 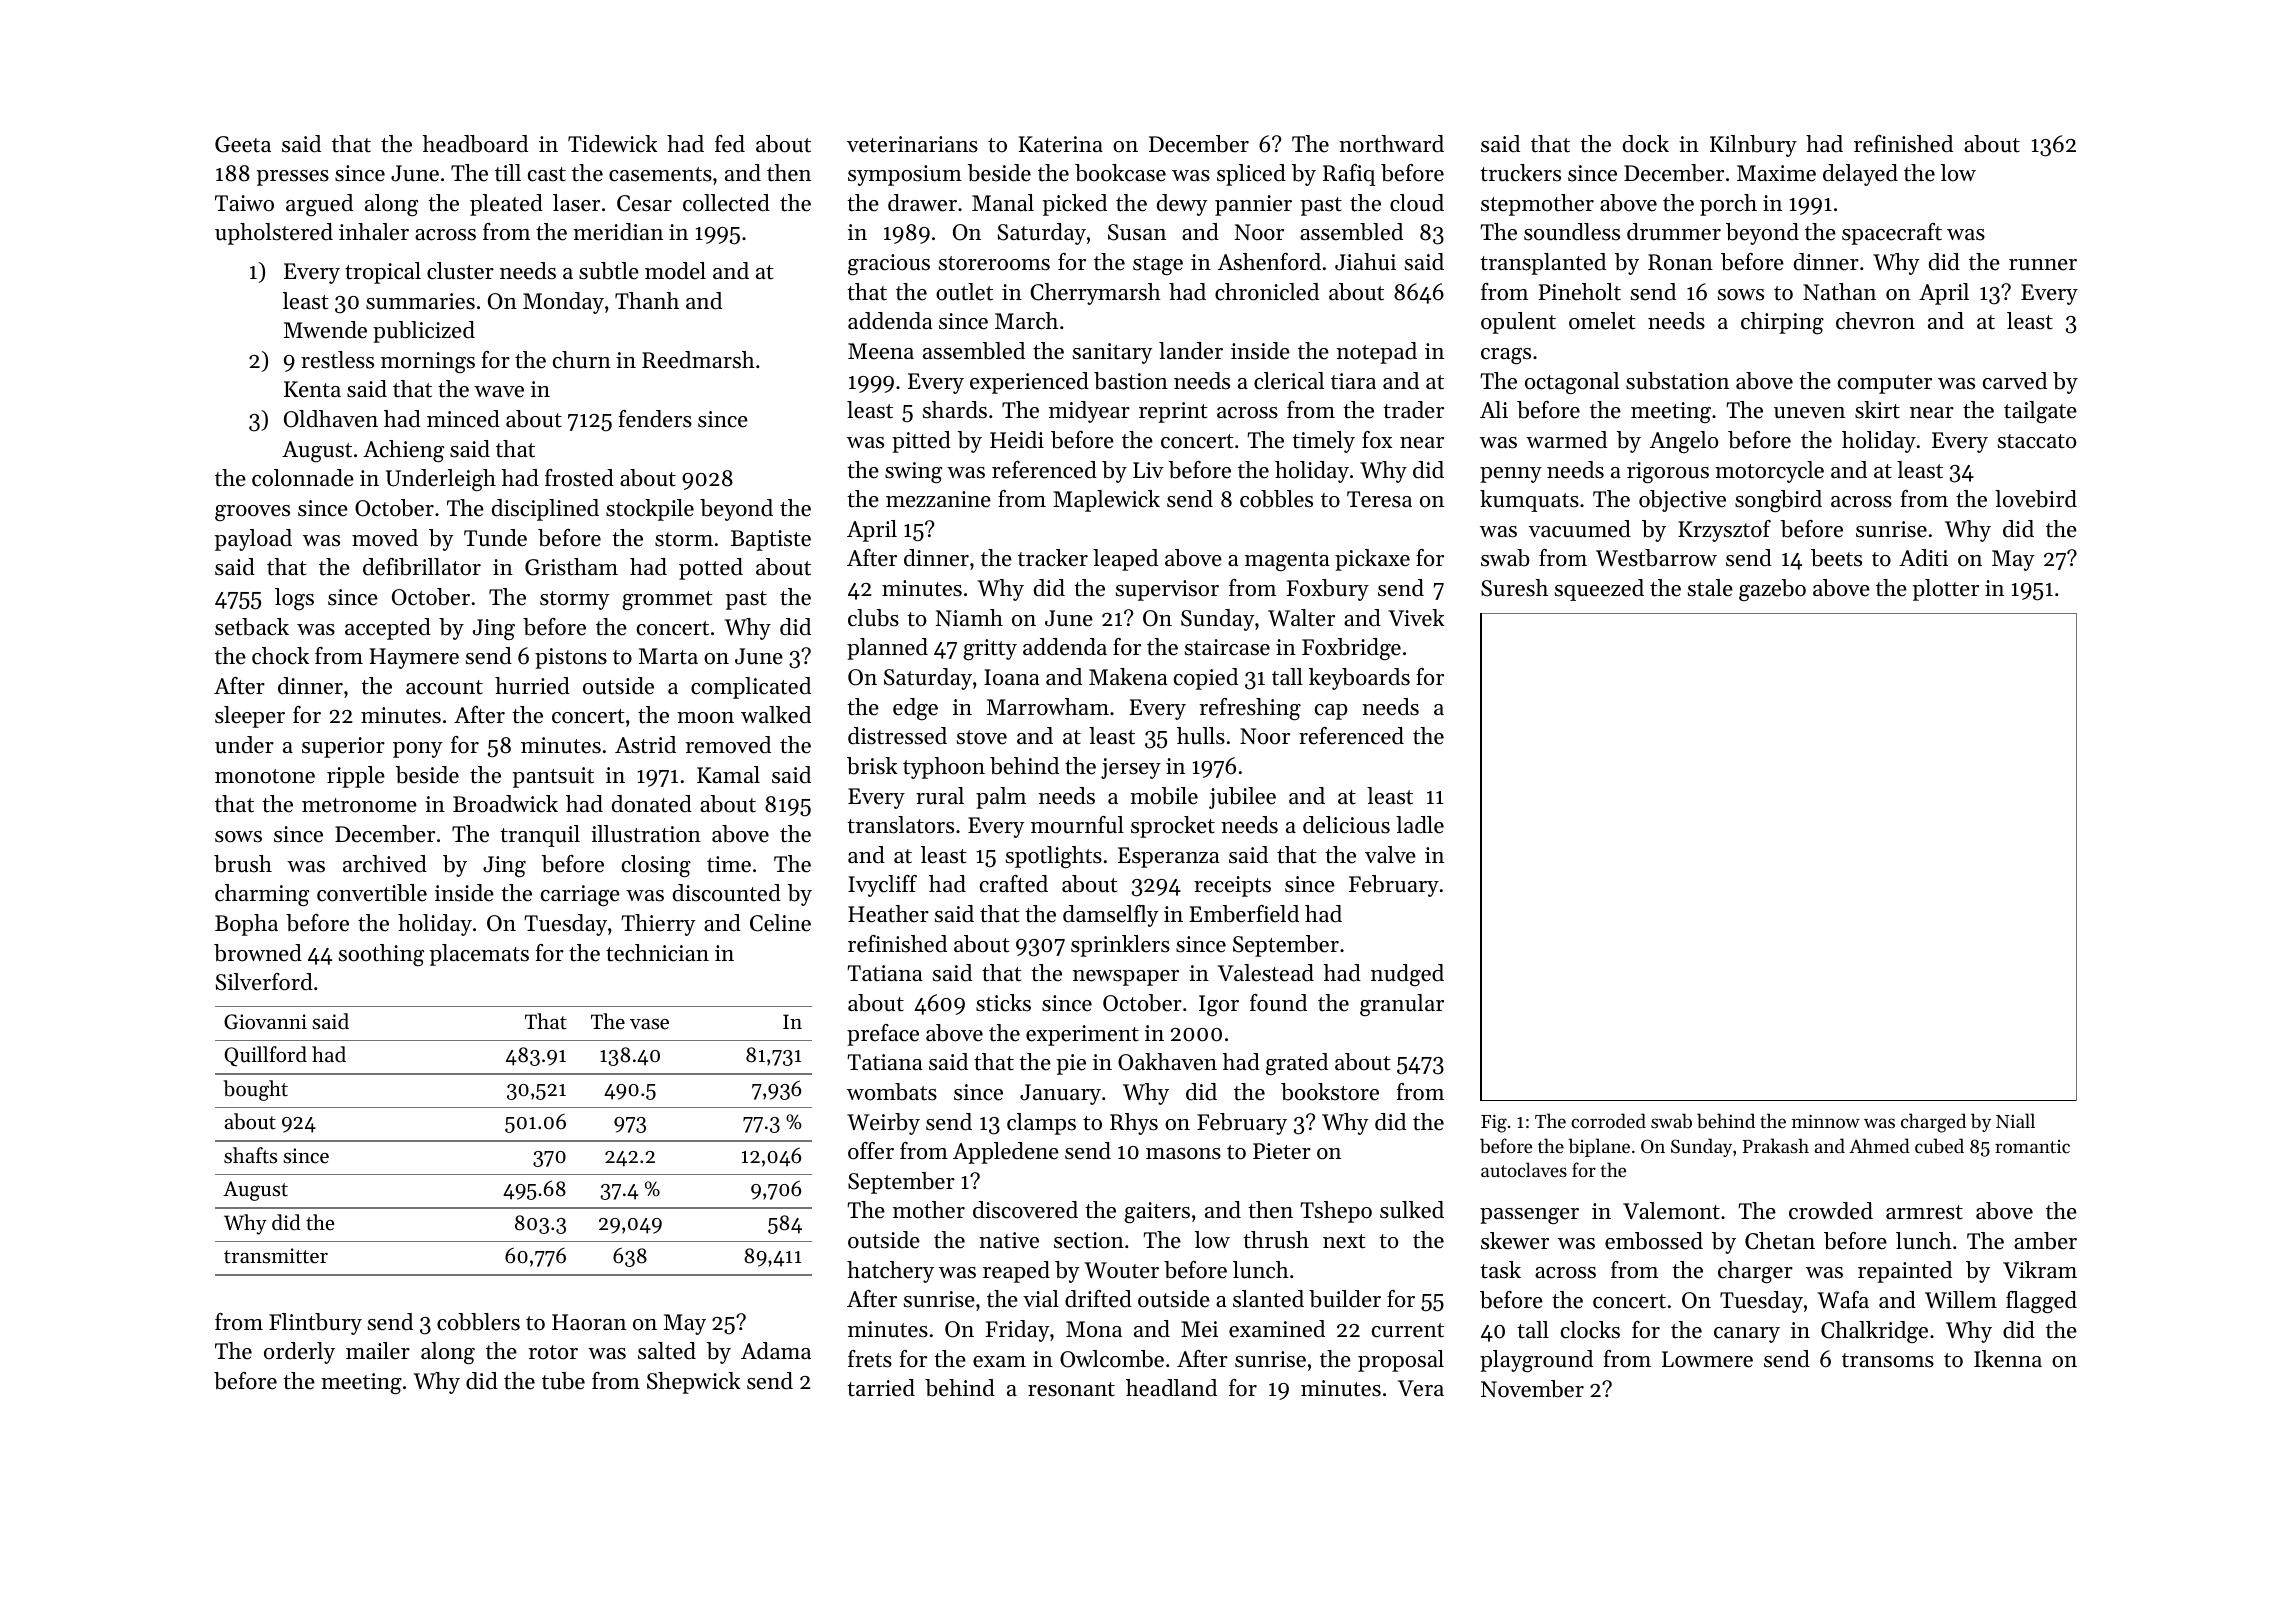 I want to click on current, so click(x=1408, y=1330).
